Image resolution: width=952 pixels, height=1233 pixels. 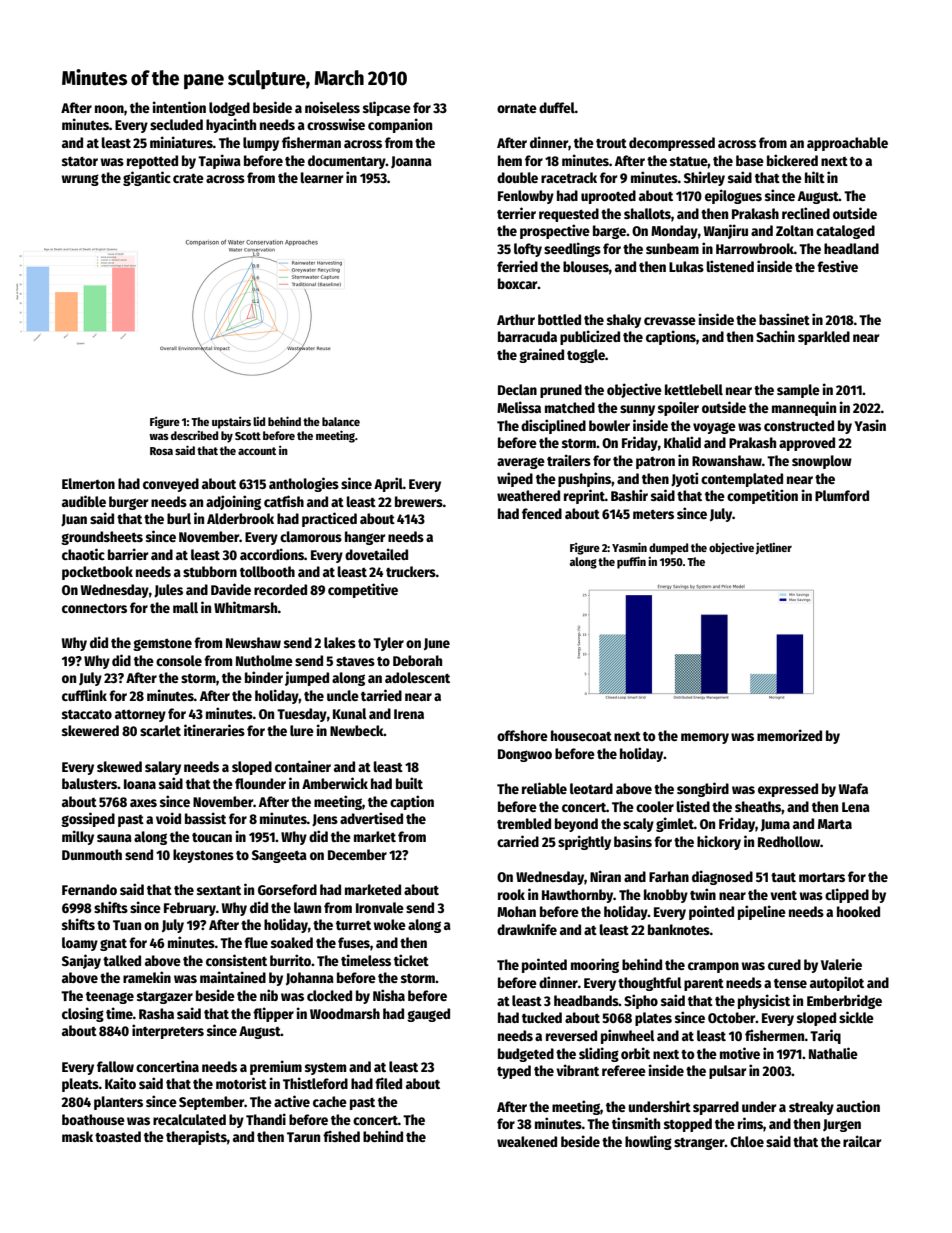 What do you see at coordinates (90, 783) in the screenshot?
I see `balusters` at bounding box center [90, 783].
